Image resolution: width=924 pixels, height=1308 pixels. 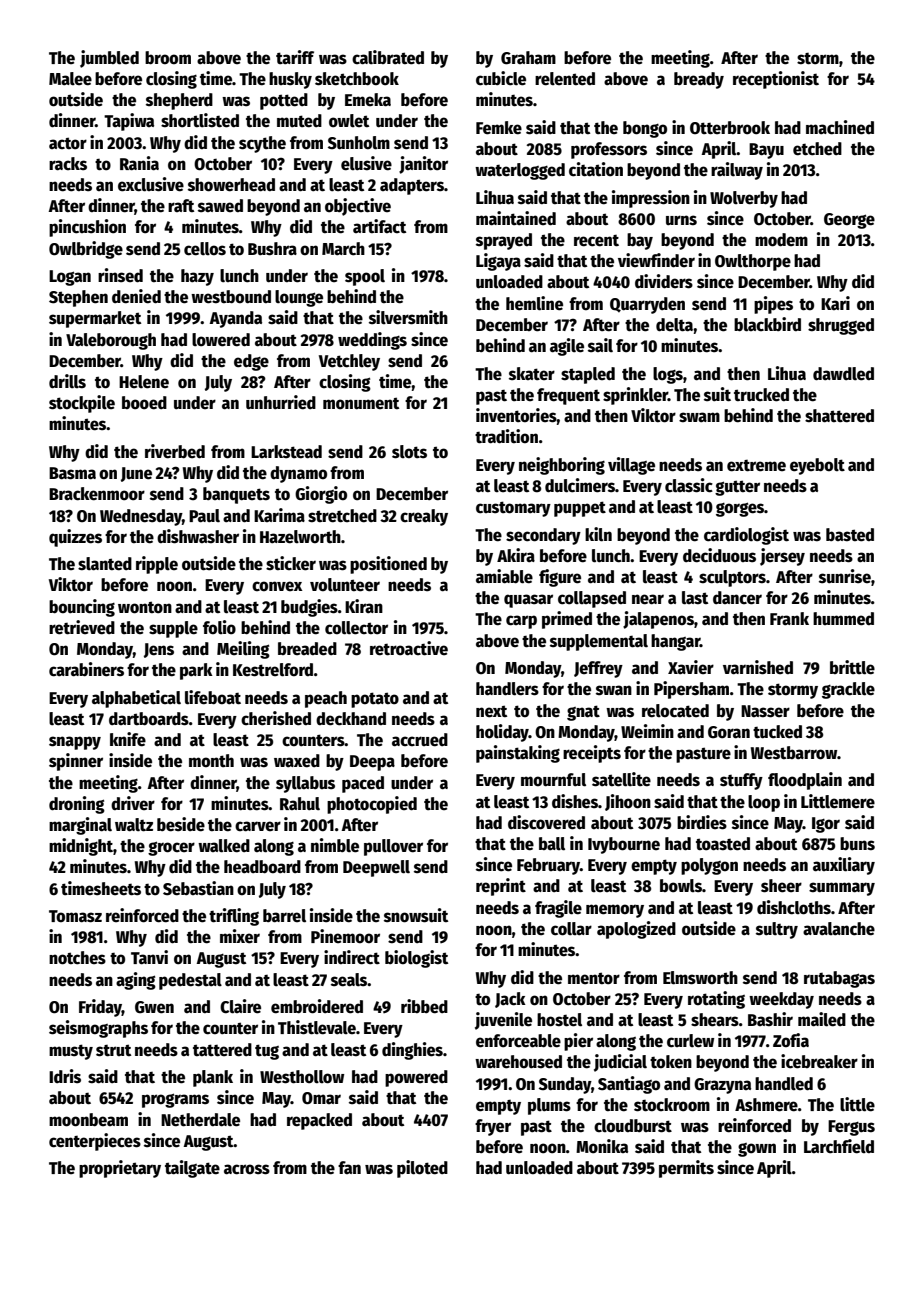 I want to click on Akira, so click(x=516, y=555).
